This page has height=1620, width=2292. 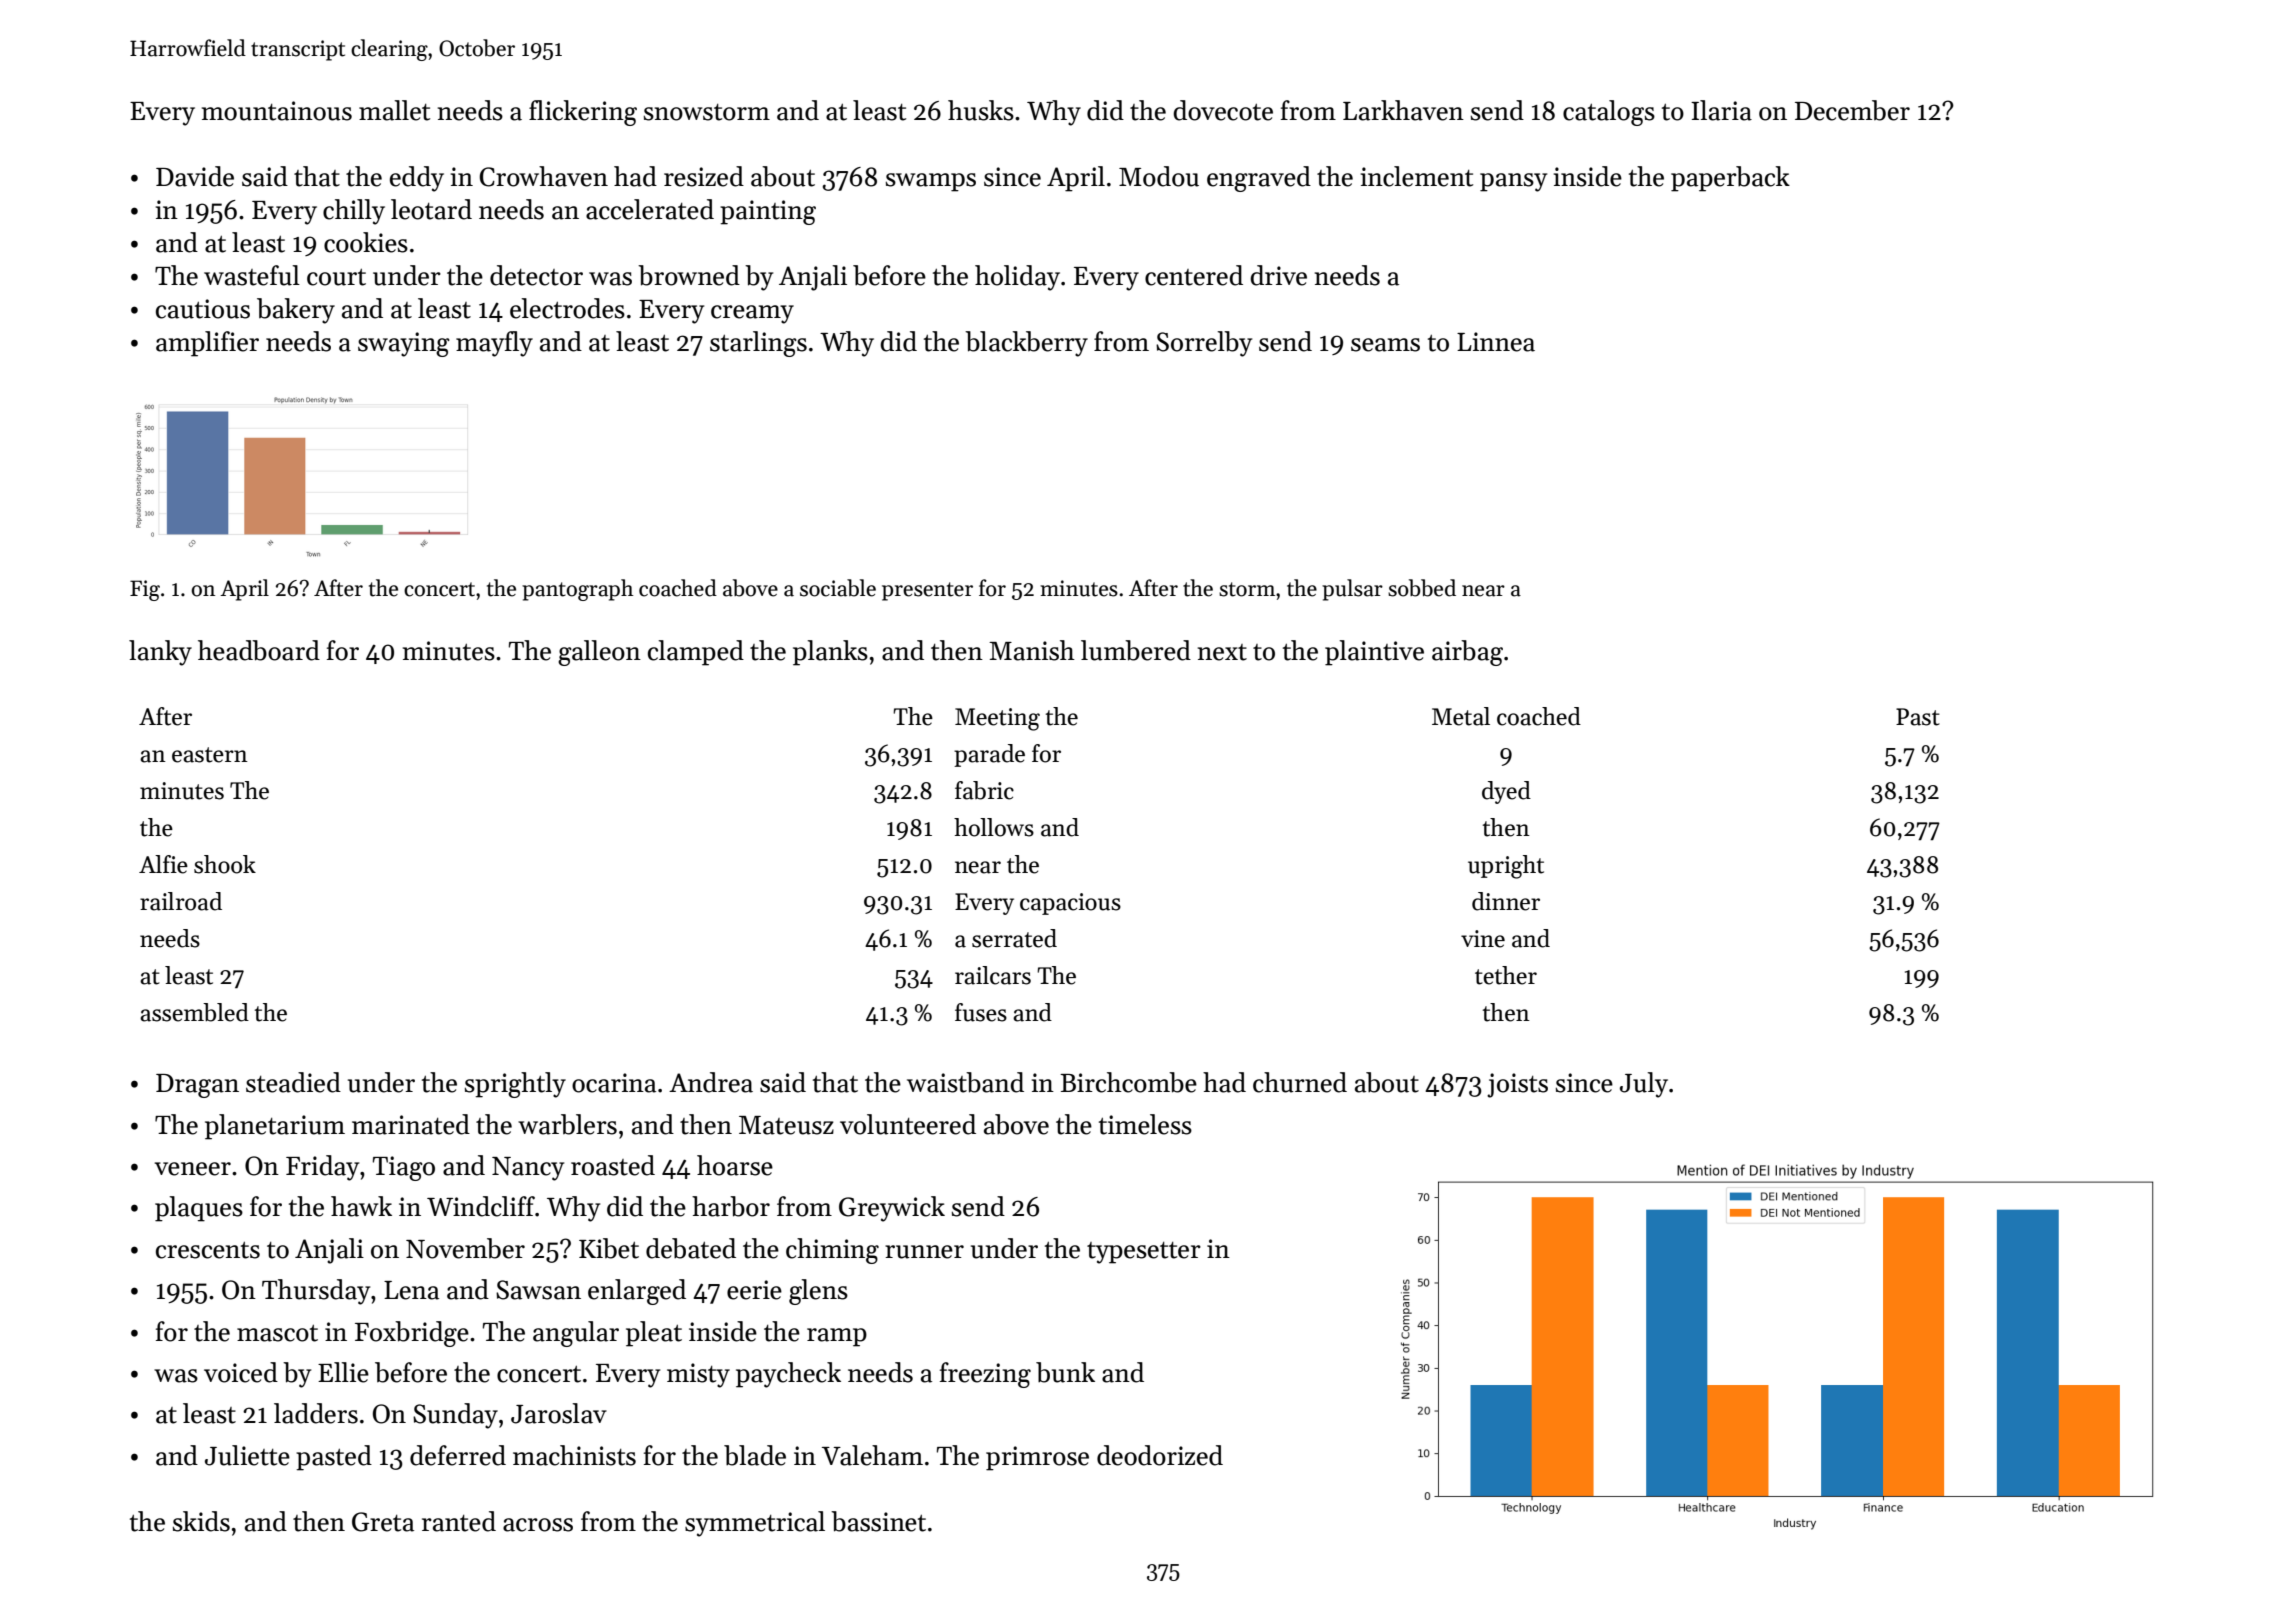 What do you see at coordinates (1506, 975) in the page?
I see `tether` at bounding box center [1506, 975].
